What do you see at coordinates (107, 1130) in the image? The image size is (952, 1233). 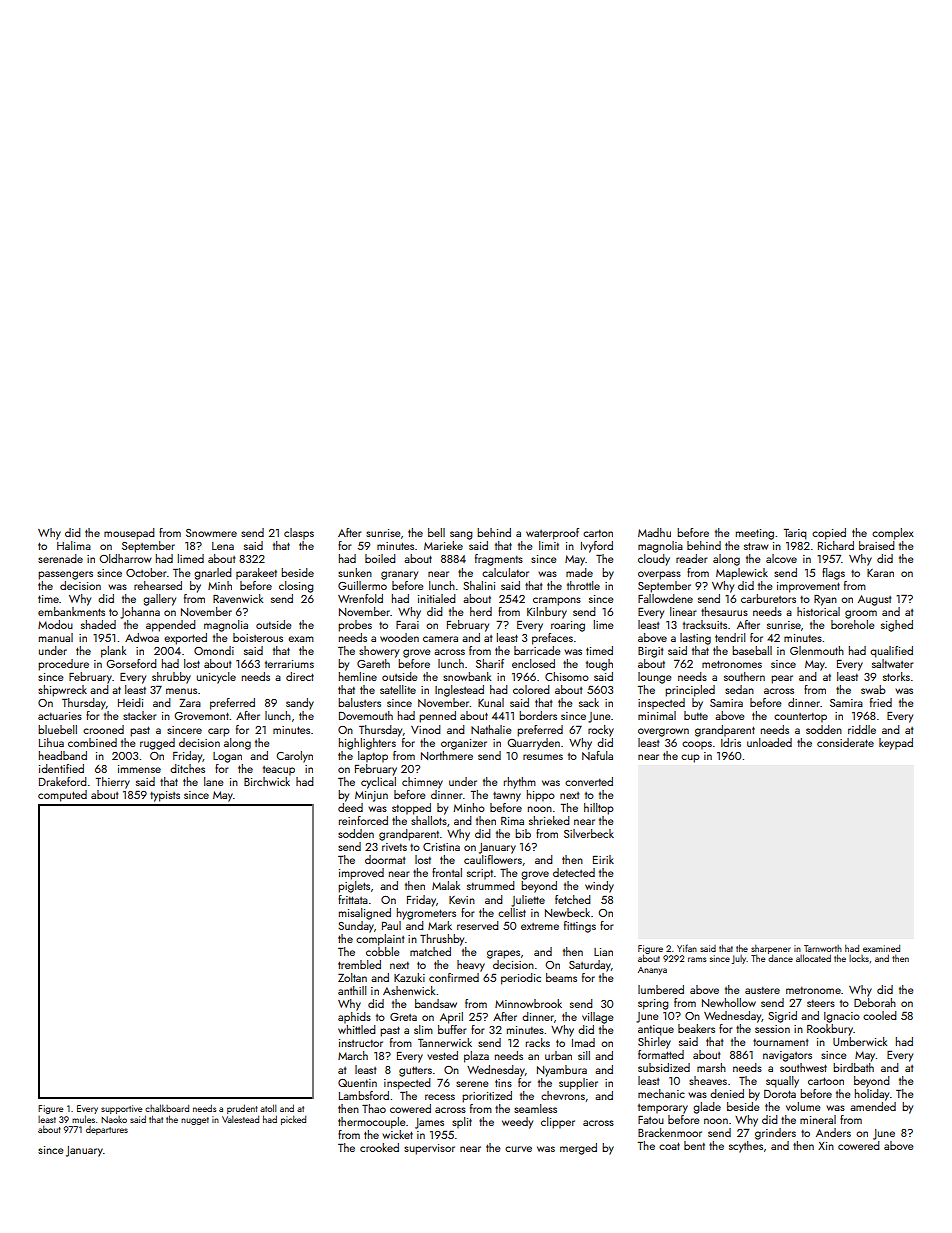 I see `departures` at bounding box center [107, 1130].
